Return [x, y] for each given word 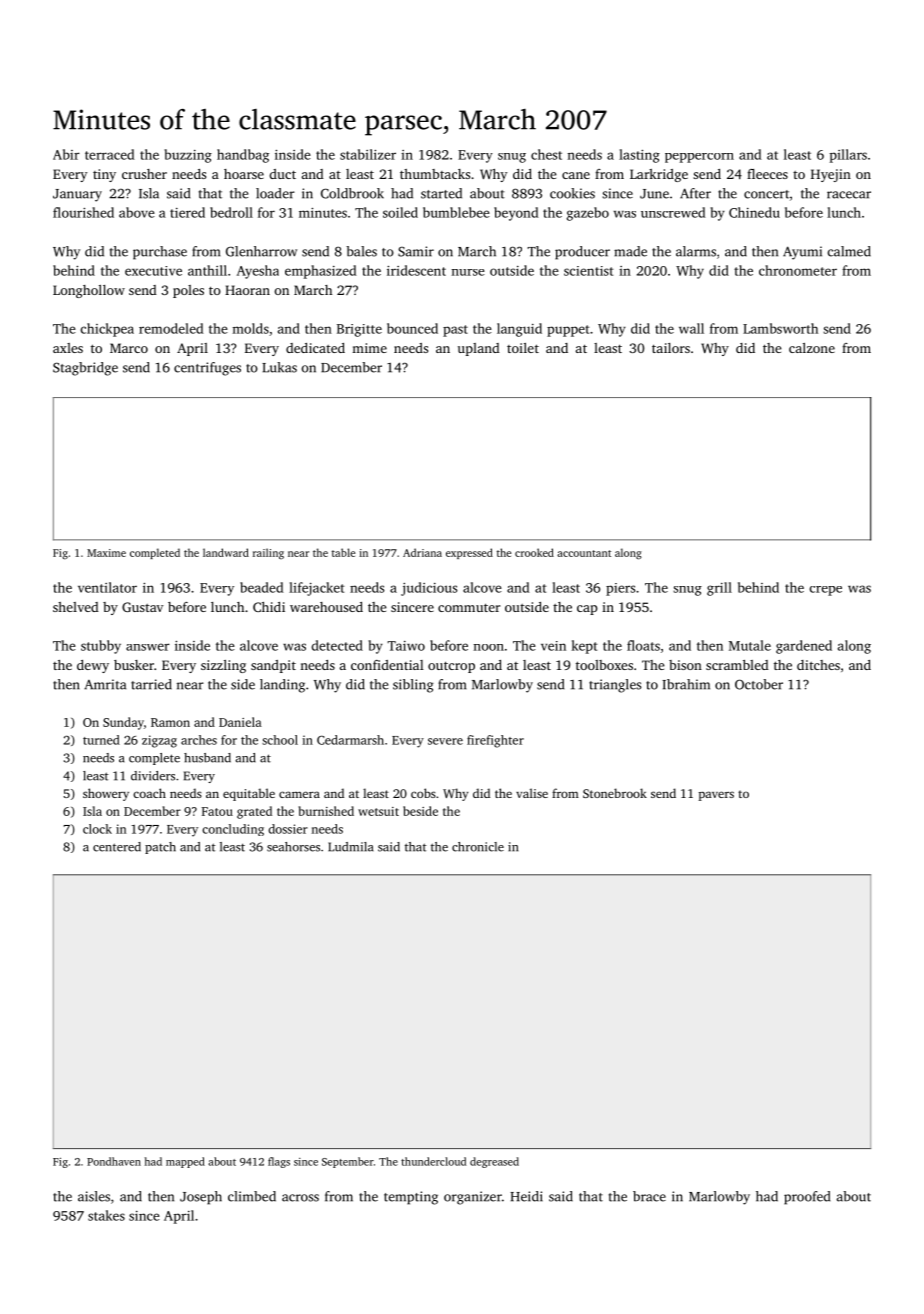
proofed [807, 1198]
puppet [568, 331]
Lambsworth [780, 328]
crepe [826, 591]
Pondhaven [114, 1161]
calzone [812, 348]
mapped [185, 1162]
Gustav [143, 607]
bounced [412, 328]
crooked [534, 552]
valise [532, 793]
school [280, 740]
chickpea [107, 330]
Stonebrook [615, 793]
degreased [494, 1162]
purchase [160, 253]
